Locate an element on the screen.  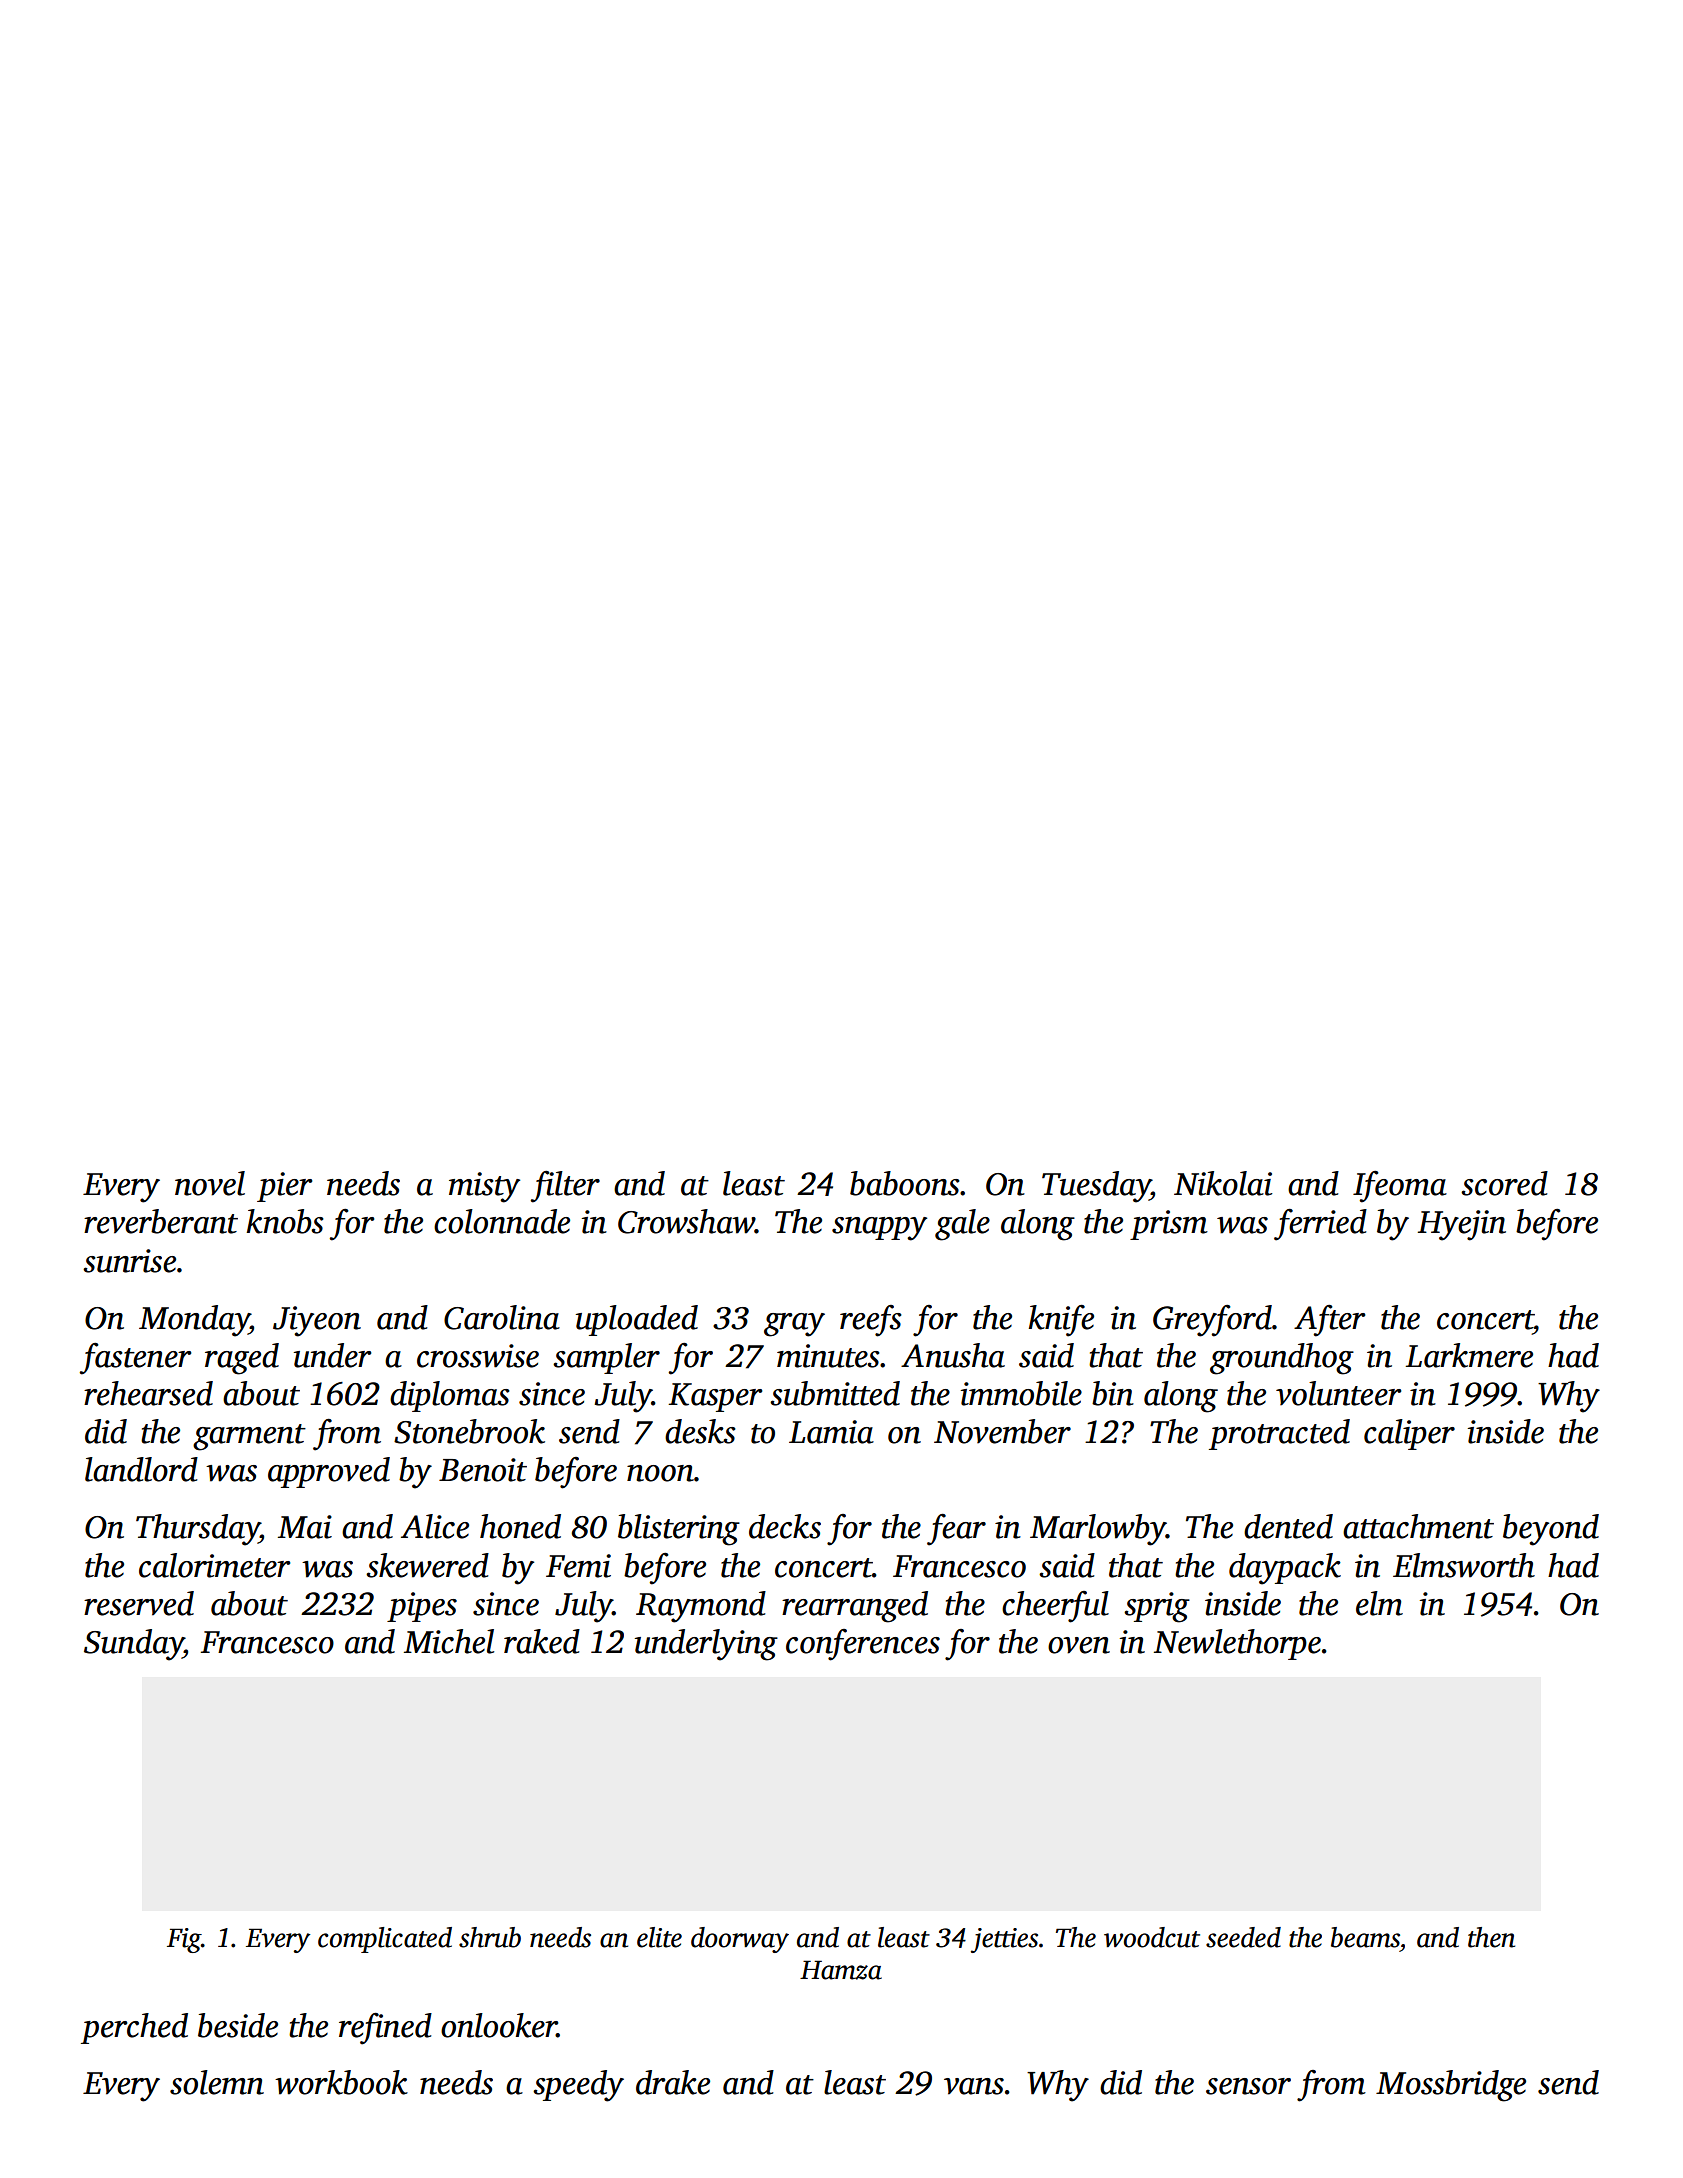
sensor is located at coordinates (1248, 2086).
